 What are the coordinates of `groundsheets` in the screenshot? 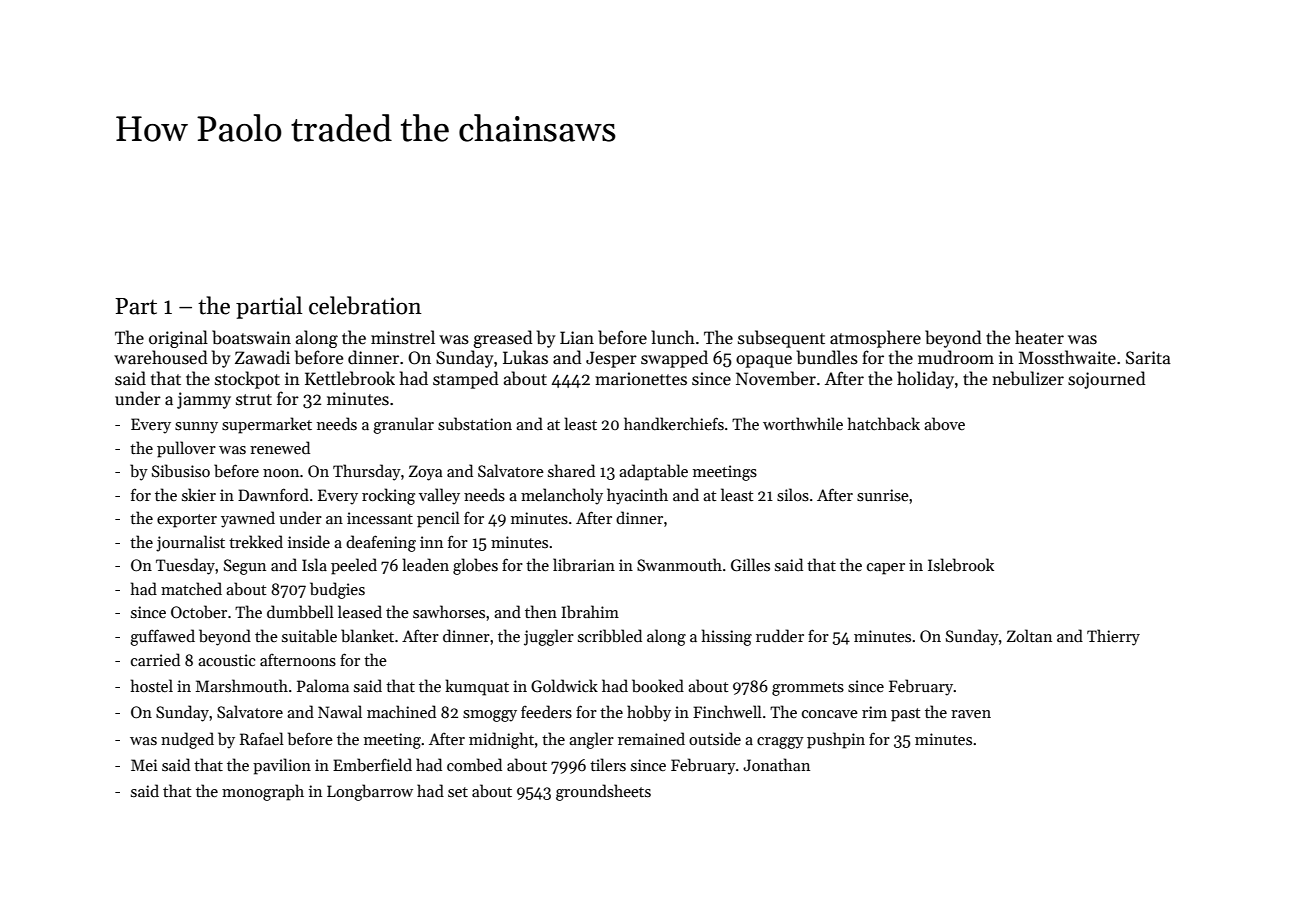 It's located at (603, 792).
